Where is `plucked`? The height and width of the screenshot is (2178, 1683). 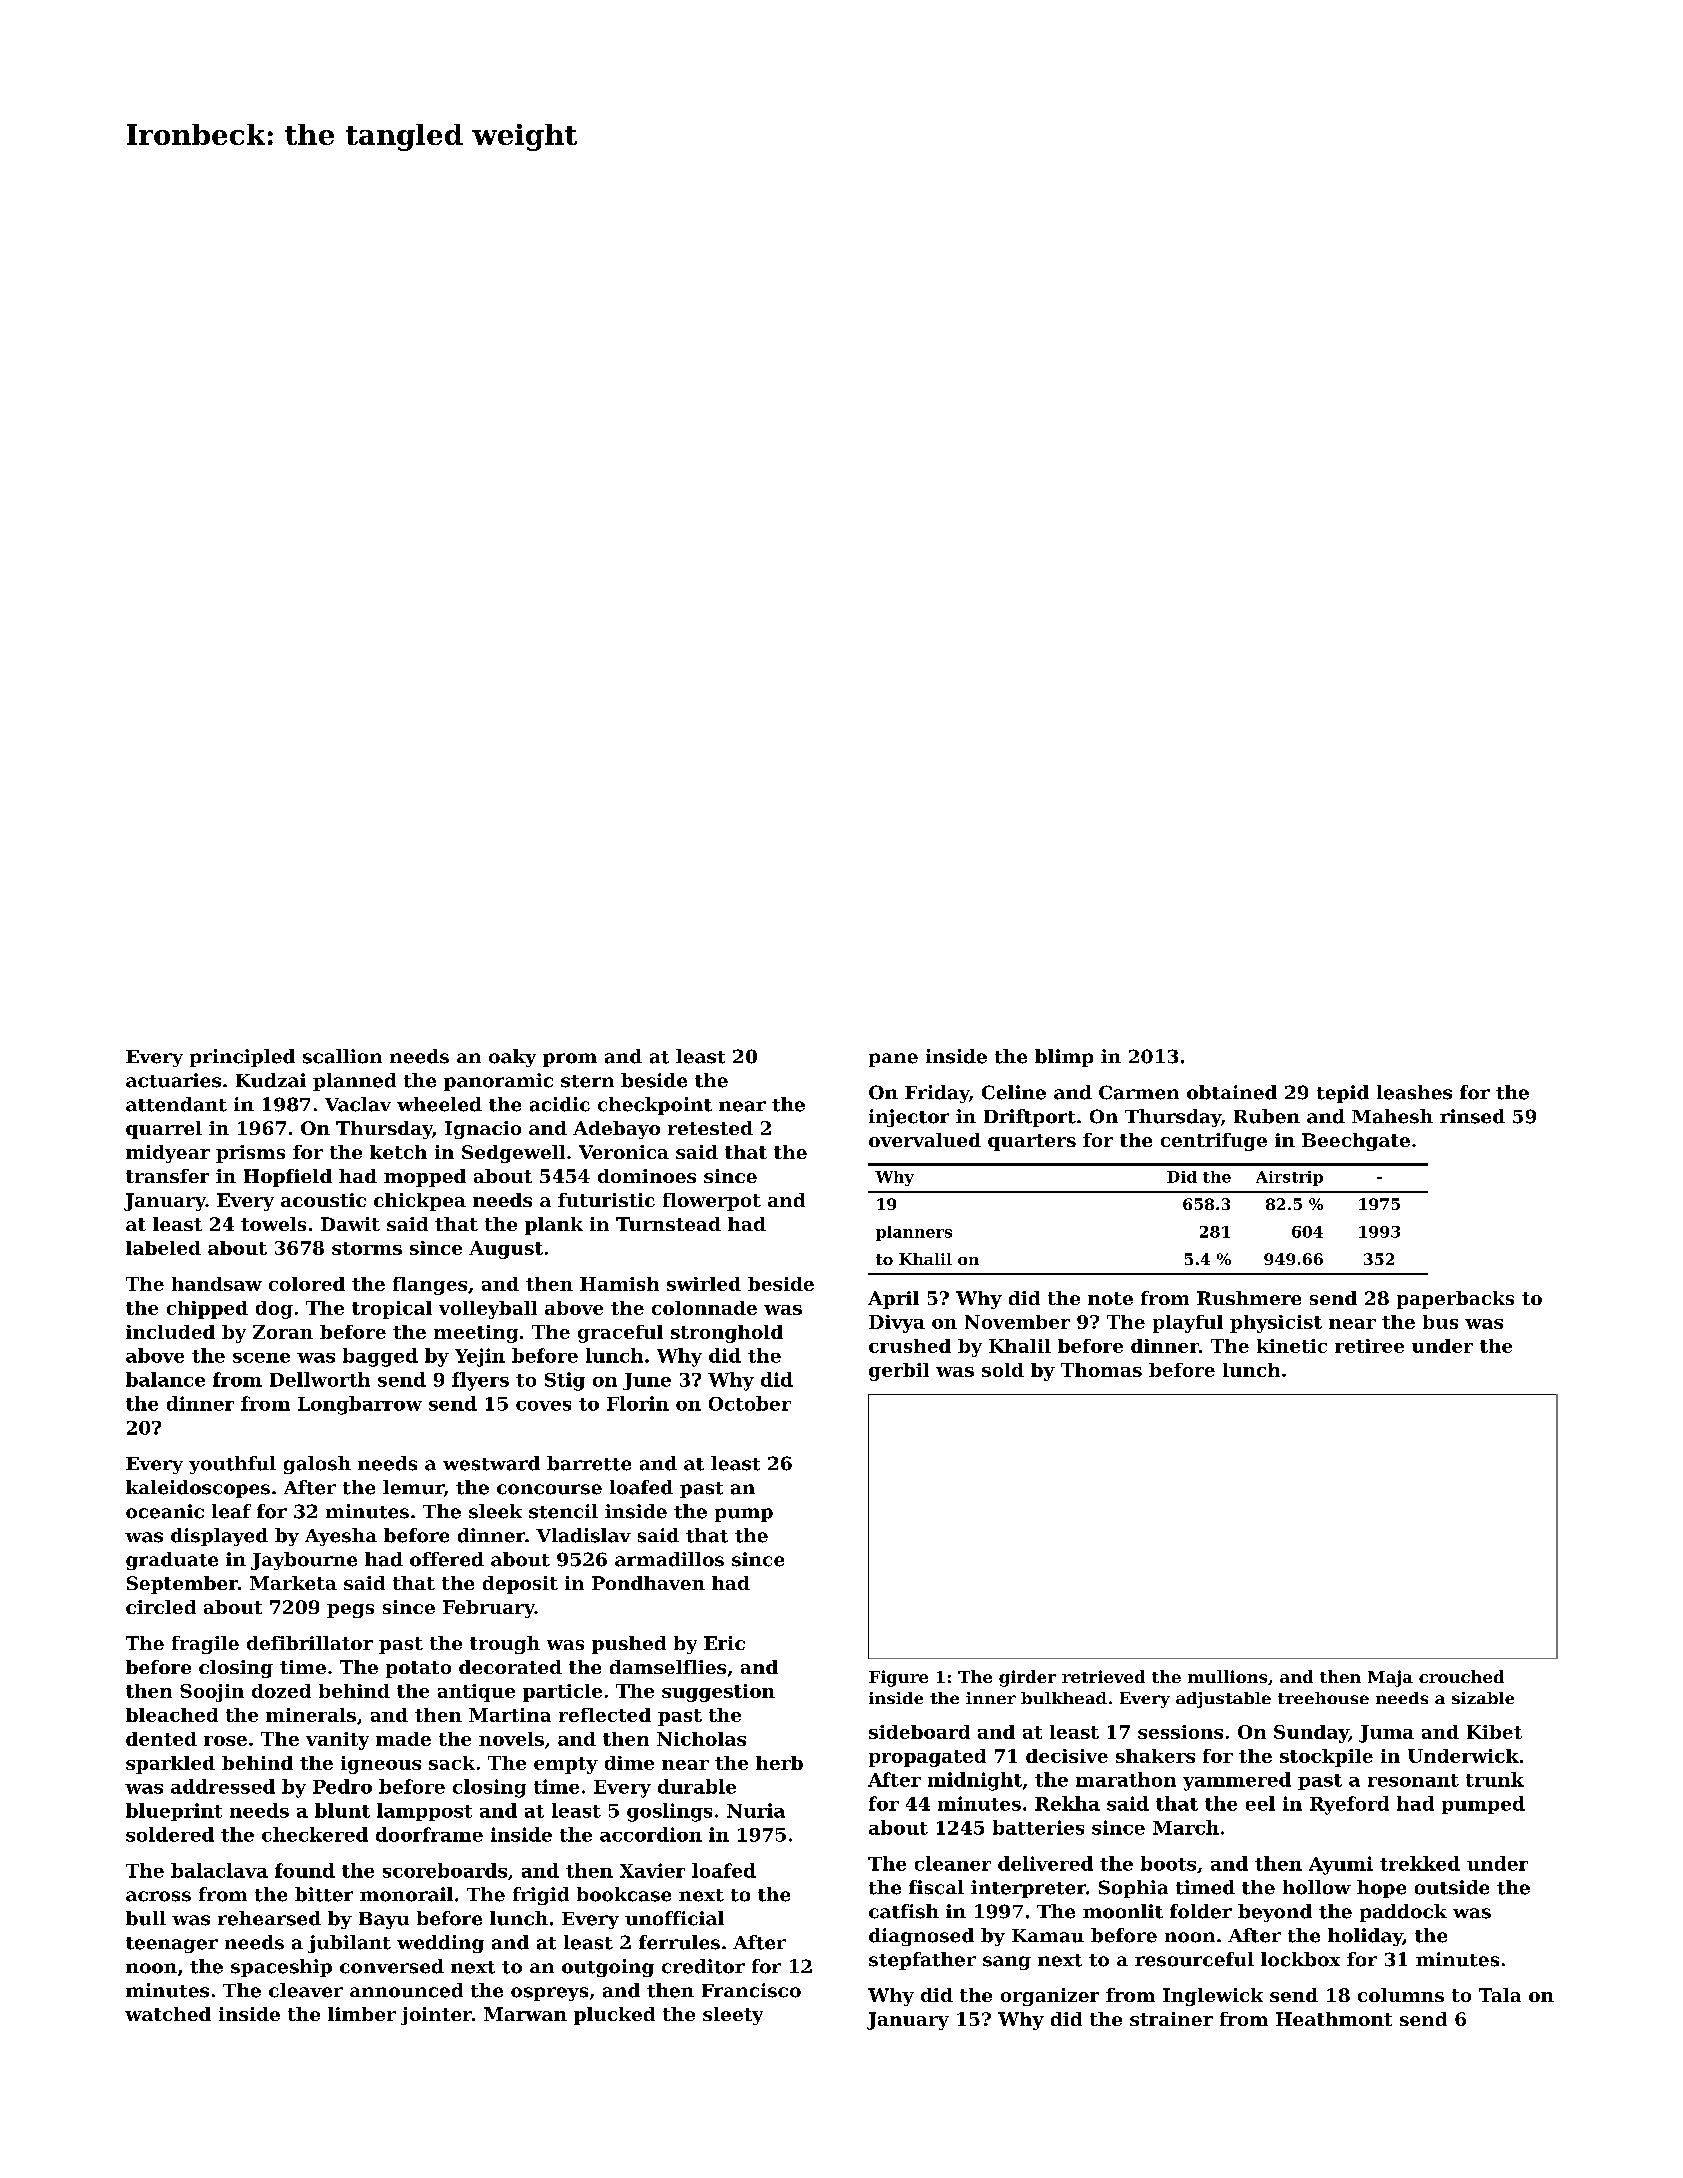
plucked is located at coordinates (614, 2016).
